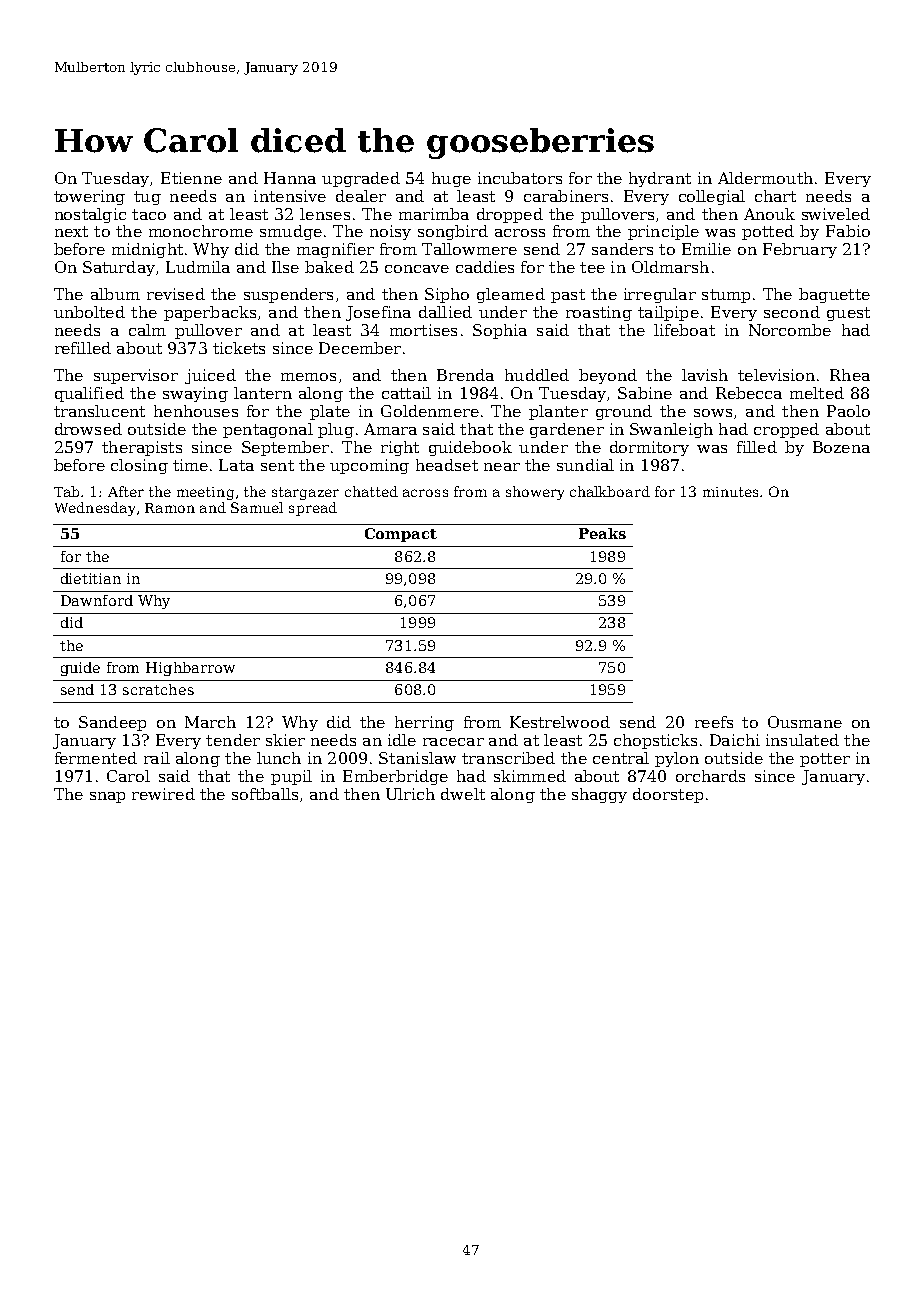 The width and height of the screenshot is (924, 1308). Describe the element at coordinates (330, 412) in the screenshot. I see `plate` at that location.
